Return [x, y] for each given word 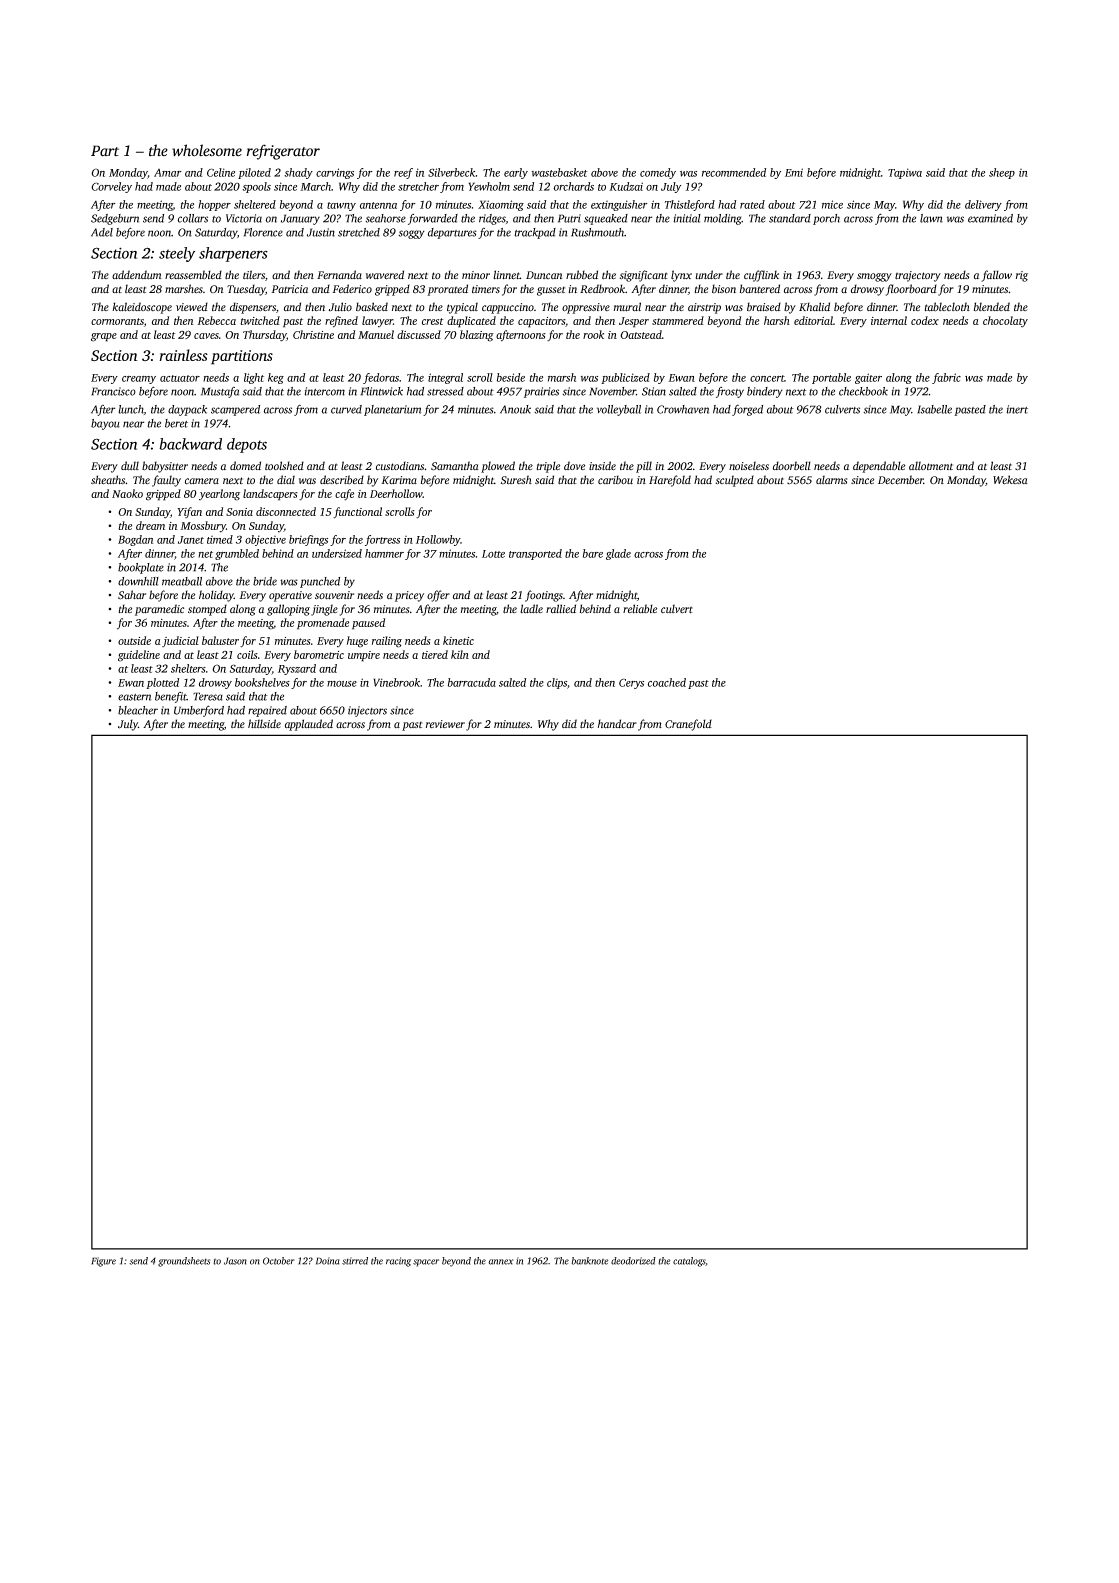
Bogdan [135, 540]
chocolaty [1005, 322]
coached [667, 682]
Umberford [199, 711]
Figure [103, 1262]
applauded [309, 725]
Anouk [515, 409]
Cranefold [688, 725]
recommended [734, 172]
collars [193, 218]
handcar [617, 724]
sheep [1002, 173]
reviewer [445, 724]
